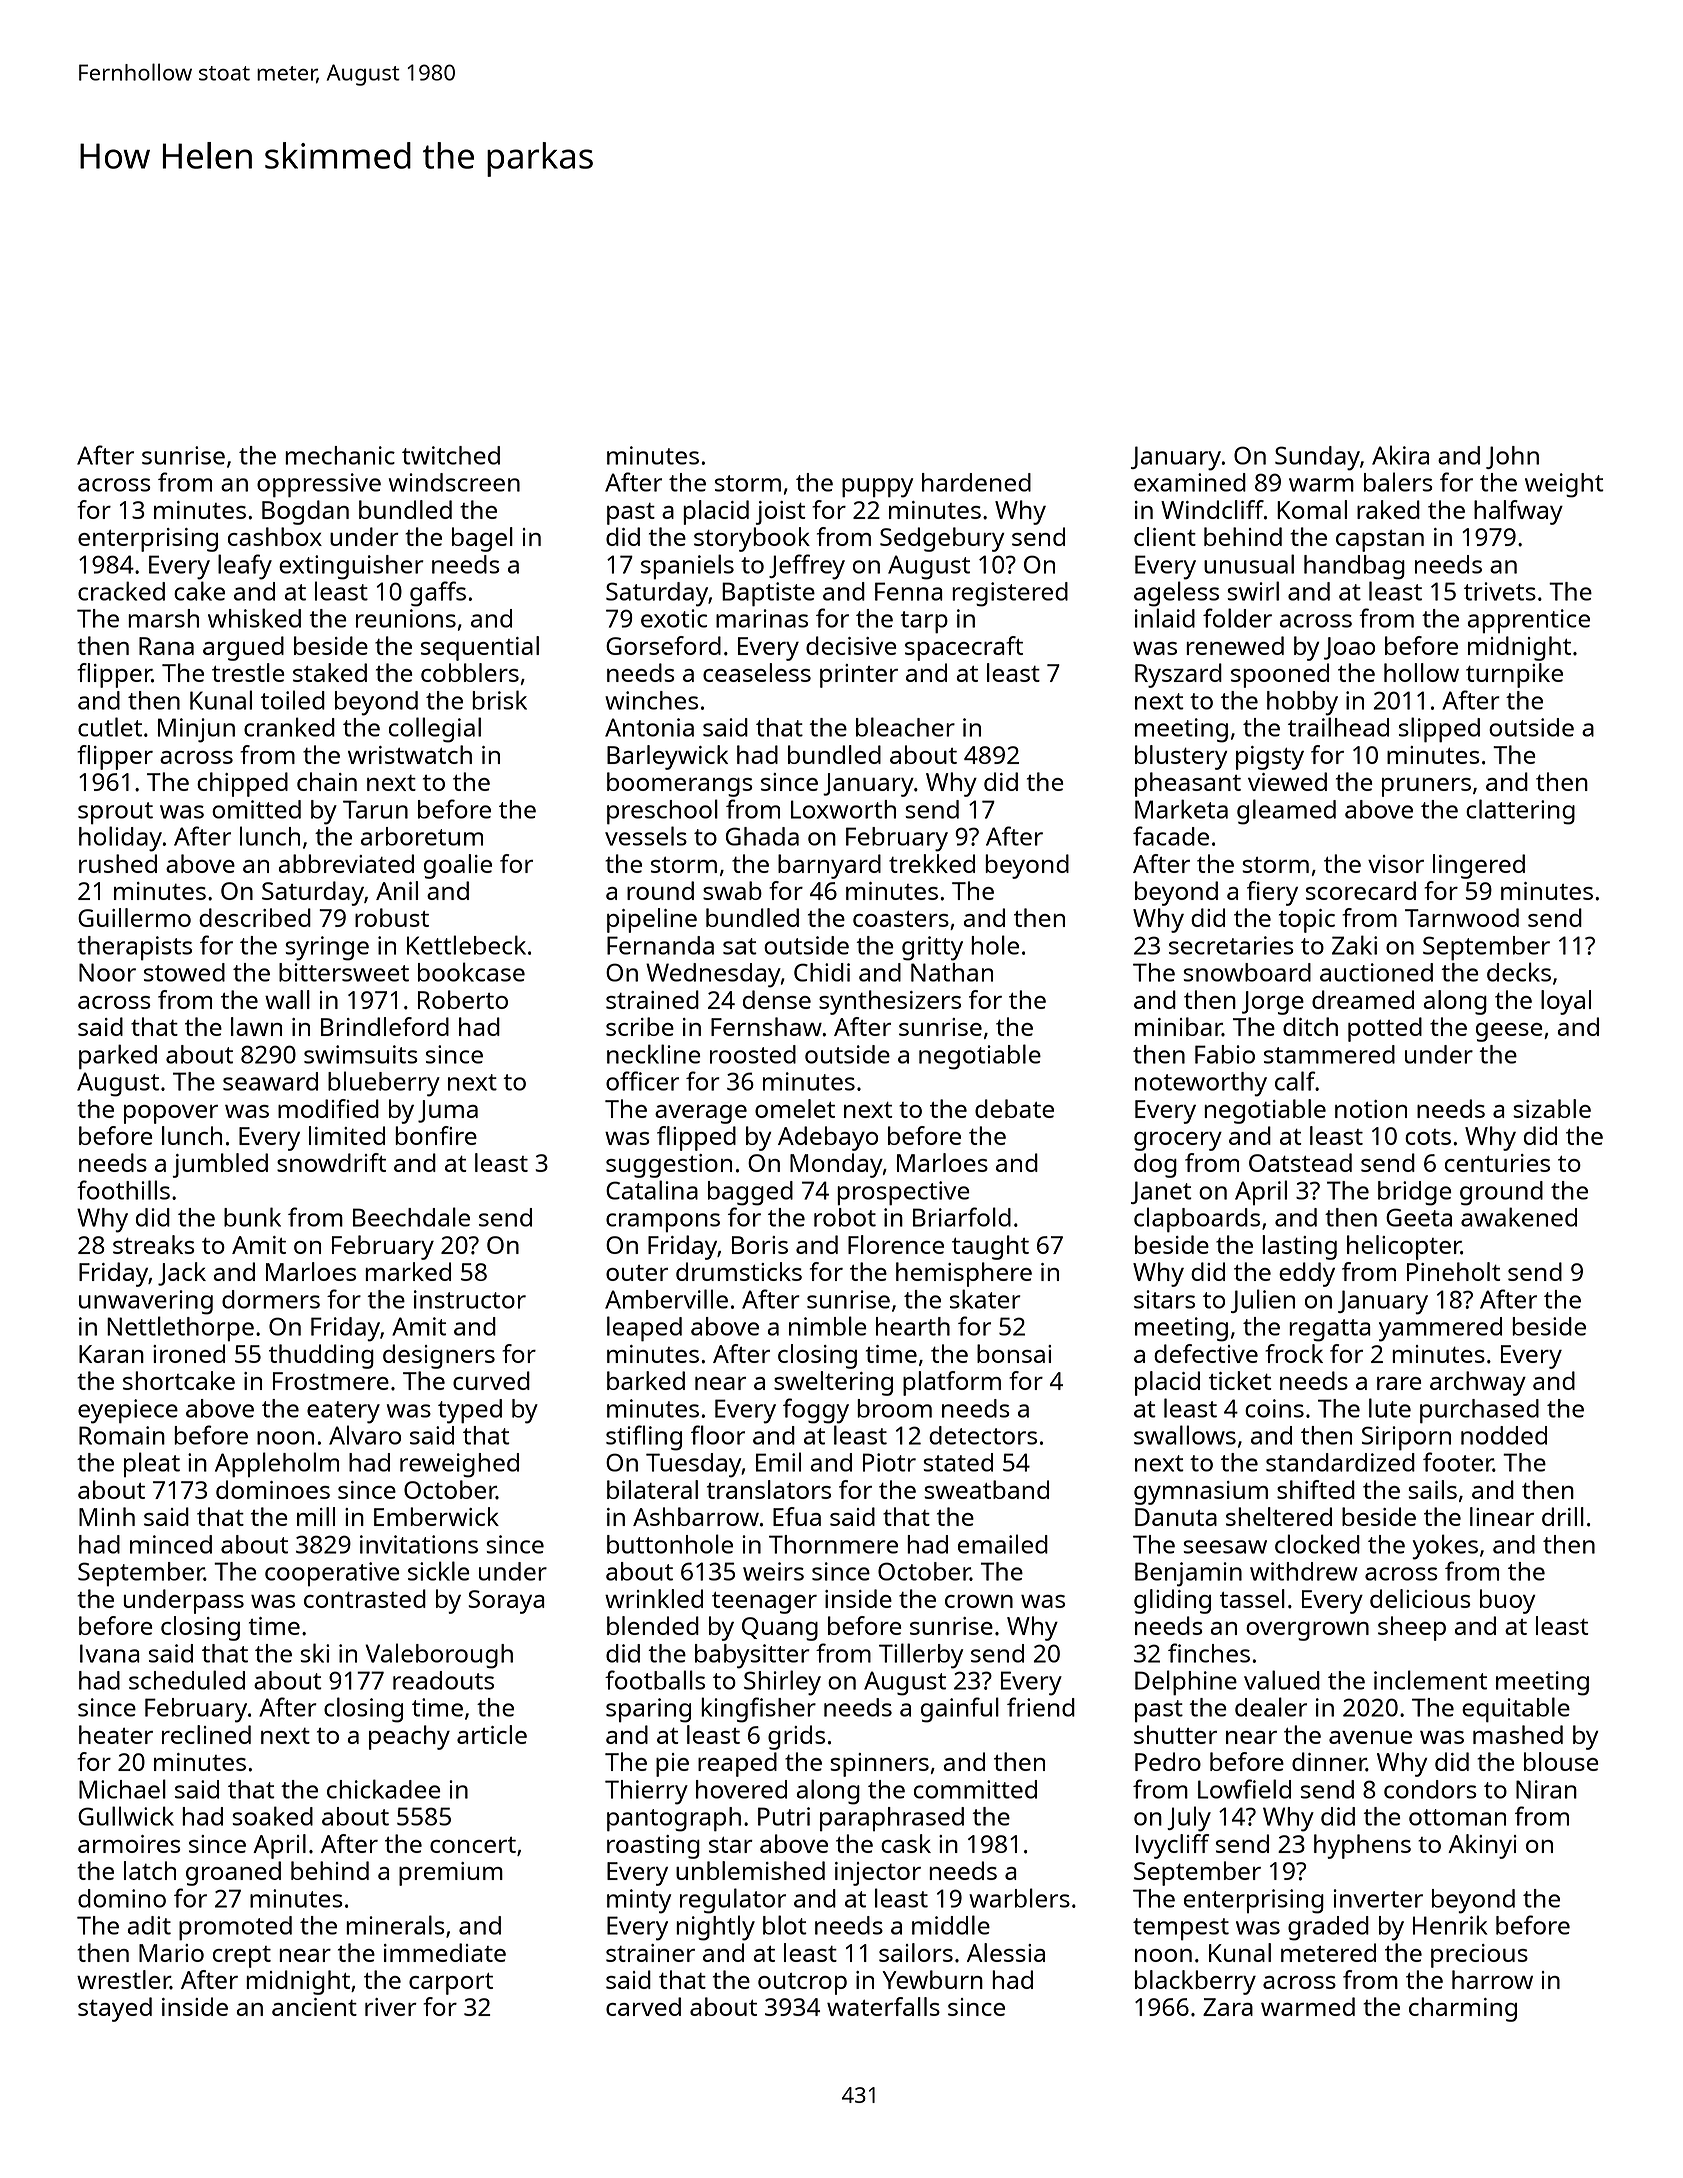 Image resolution: width=1683 pixels, height=2178 pixels. Describe the element at coordinates (1380, 541) in the page. I see `capstan` at that location.
